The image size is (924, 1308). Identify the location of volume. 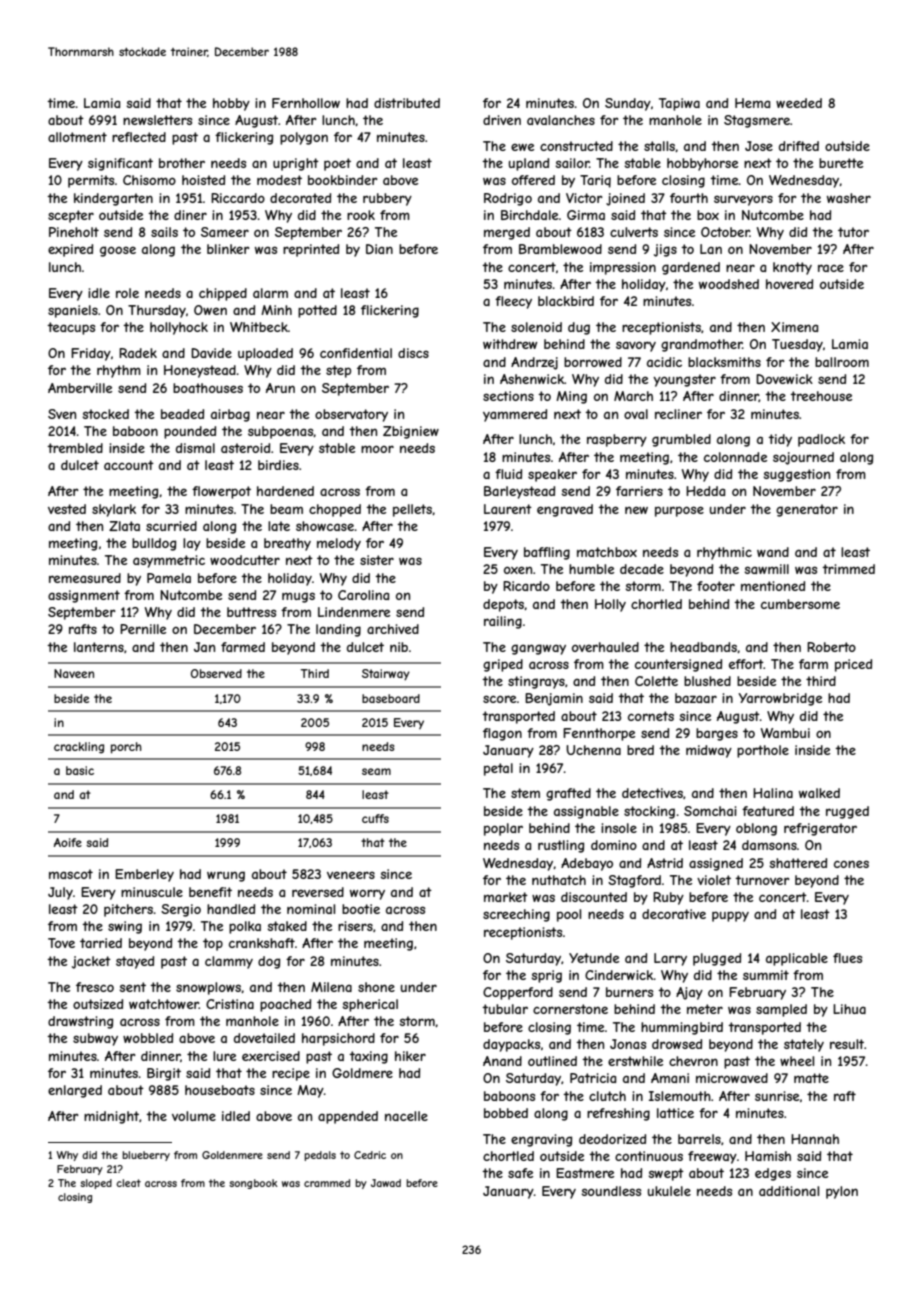
(194, 1116).
